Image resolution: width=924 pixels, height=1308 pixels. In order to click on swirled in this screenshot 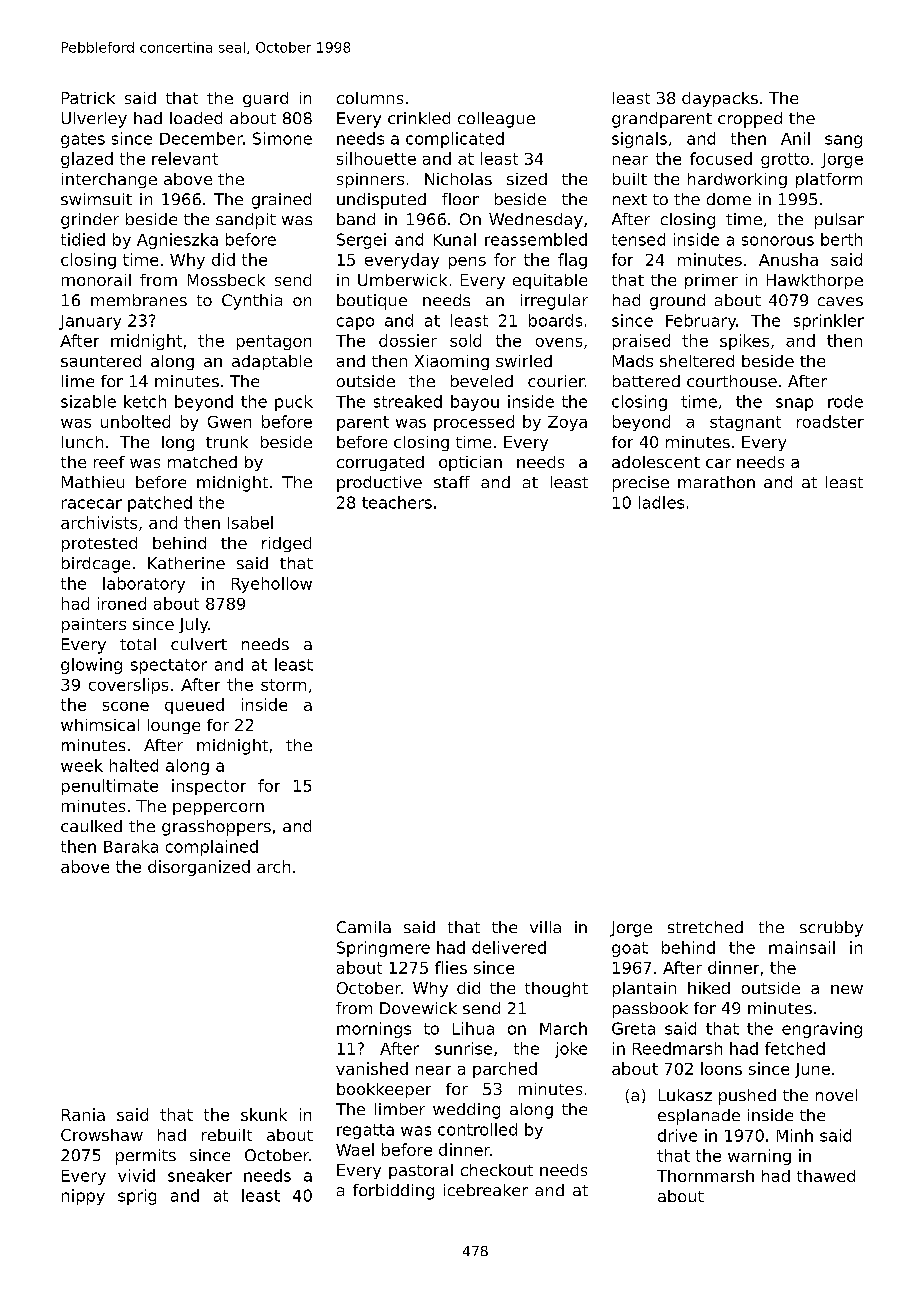, I will do `click(524, 361)`.
